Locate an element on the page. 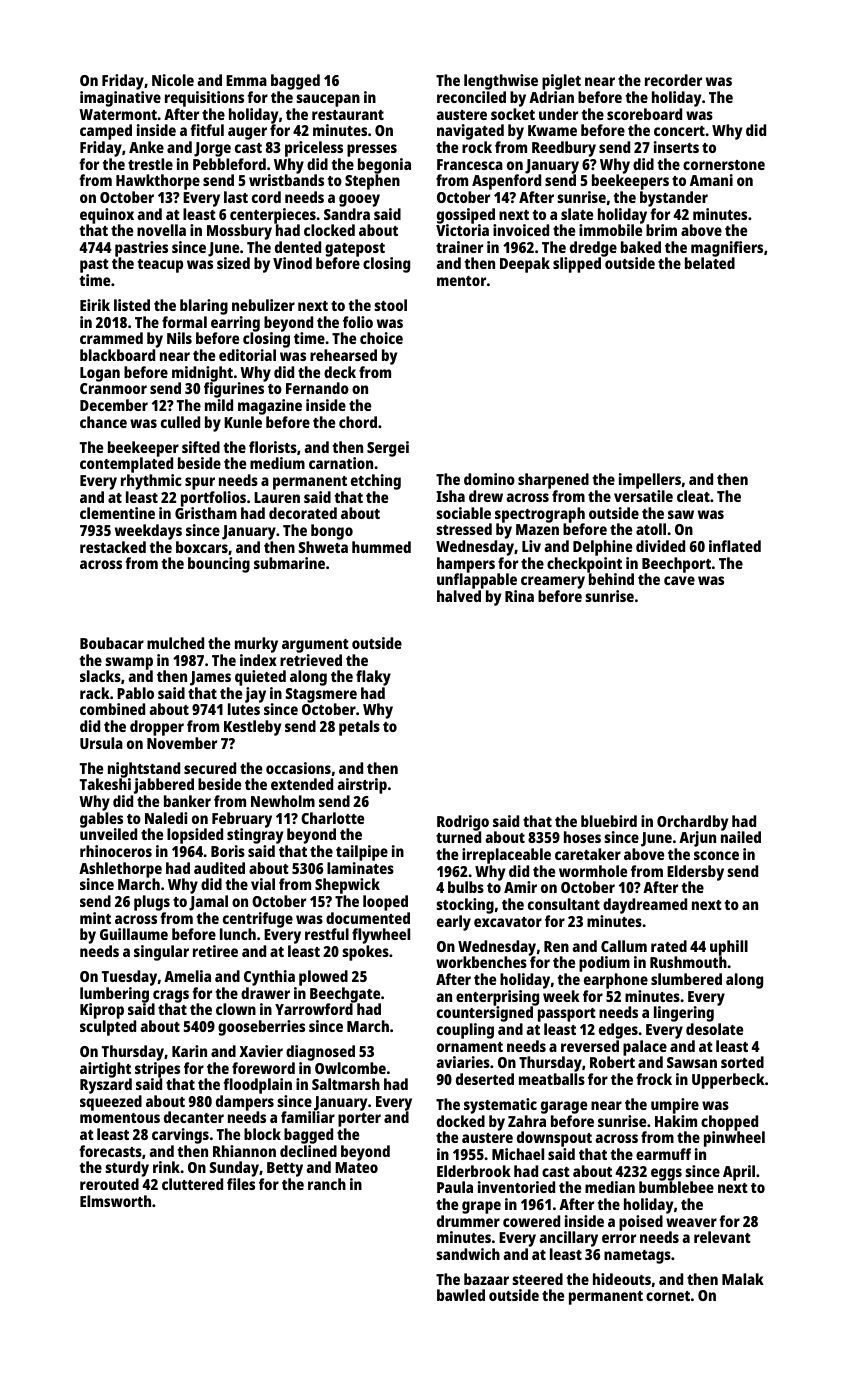 The width and height of the image is (849, 1400). mint is located at coordinates (95, 918).
